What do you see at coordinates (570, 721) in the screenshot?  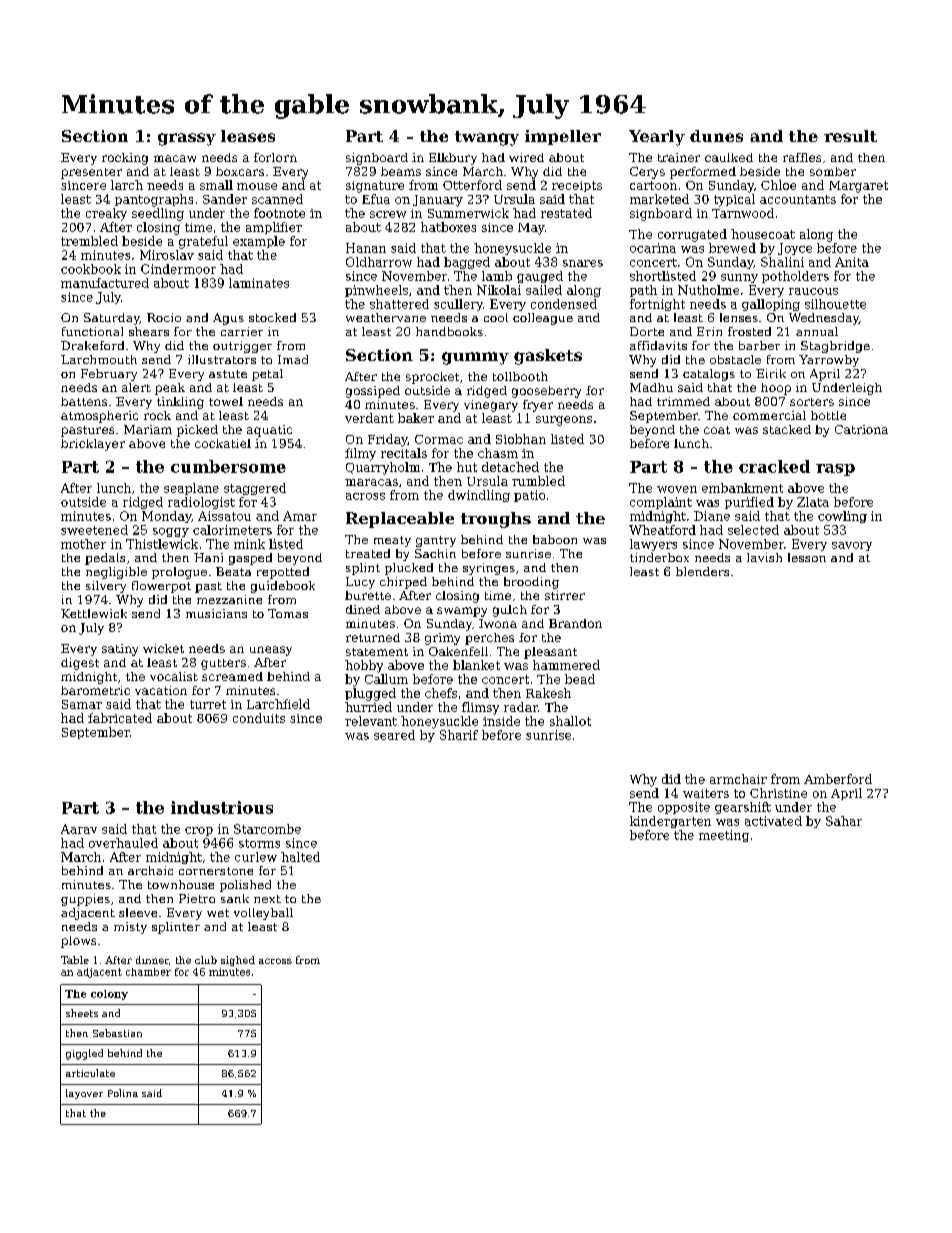 I see `shallot` at bounding box center [570, 721].
